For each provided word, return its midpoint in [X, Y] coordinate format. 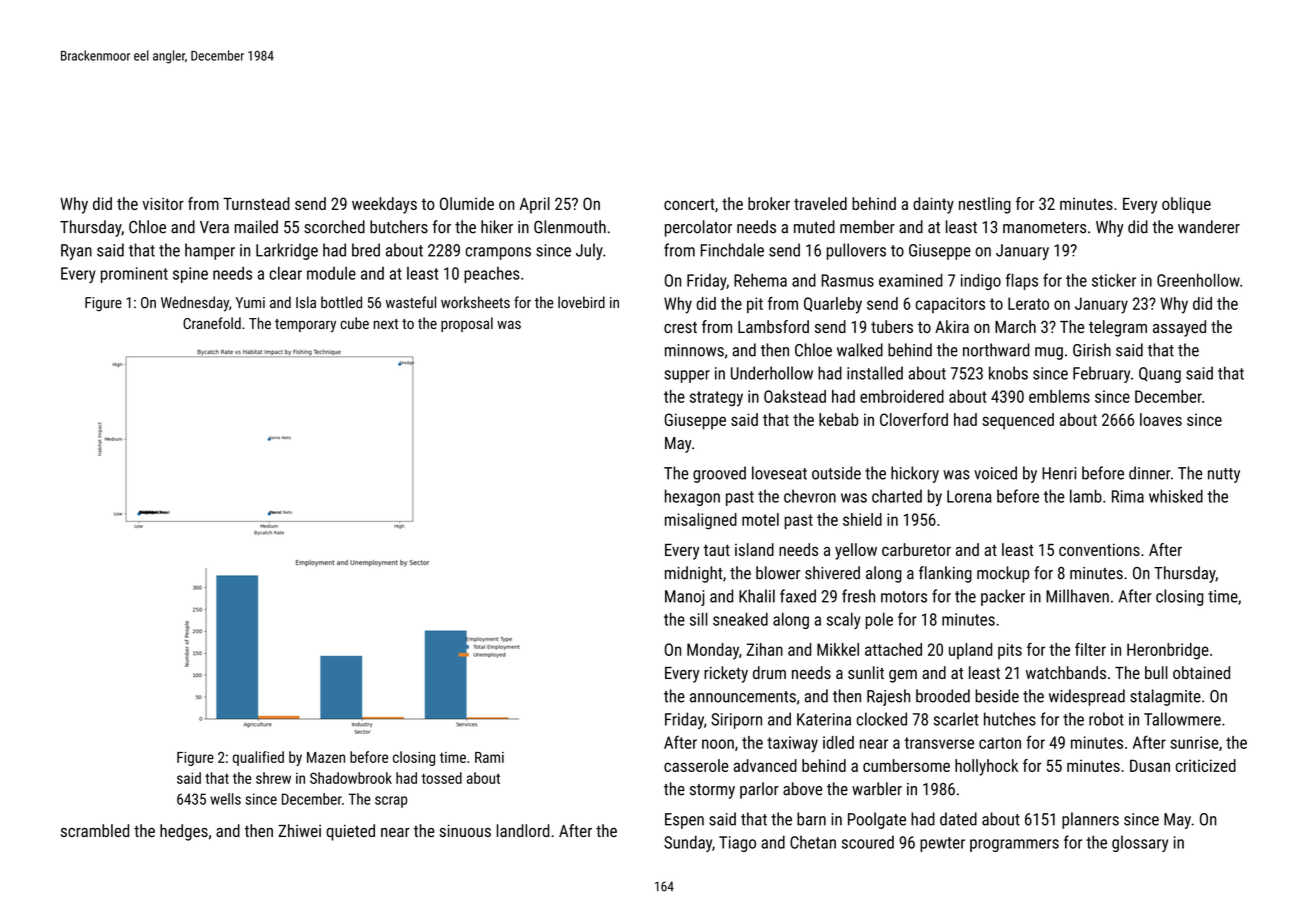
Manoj [685, 598]
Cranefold [212, 323]
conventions [1099, 549]
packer [1003, 597]
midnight [693, 574]
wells [225, 799]
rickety [726, 674]
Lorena [969, 496]
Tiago [737, 844]
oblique [1186, 205]
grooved [719, 474]
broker [769, 203]
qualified [258, 758]
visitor [163, 203]
